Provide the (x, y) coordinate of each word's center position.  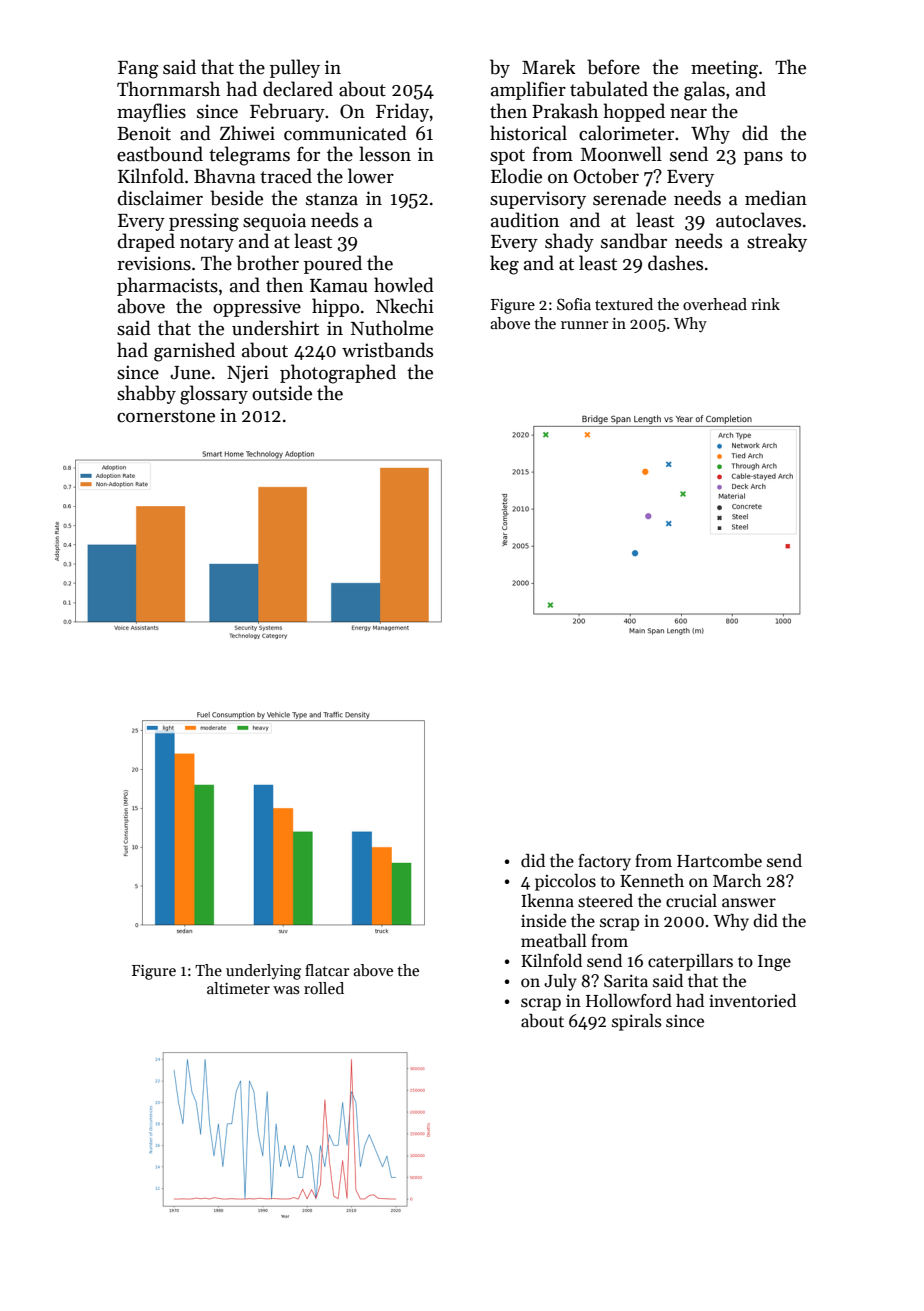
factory (604, 862)
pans (763, 158)
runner (585, 325)
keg (504, 265)
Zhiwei (247, 133)
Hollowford (629, 1001)
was (286, 990)
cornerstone (166, 416)
